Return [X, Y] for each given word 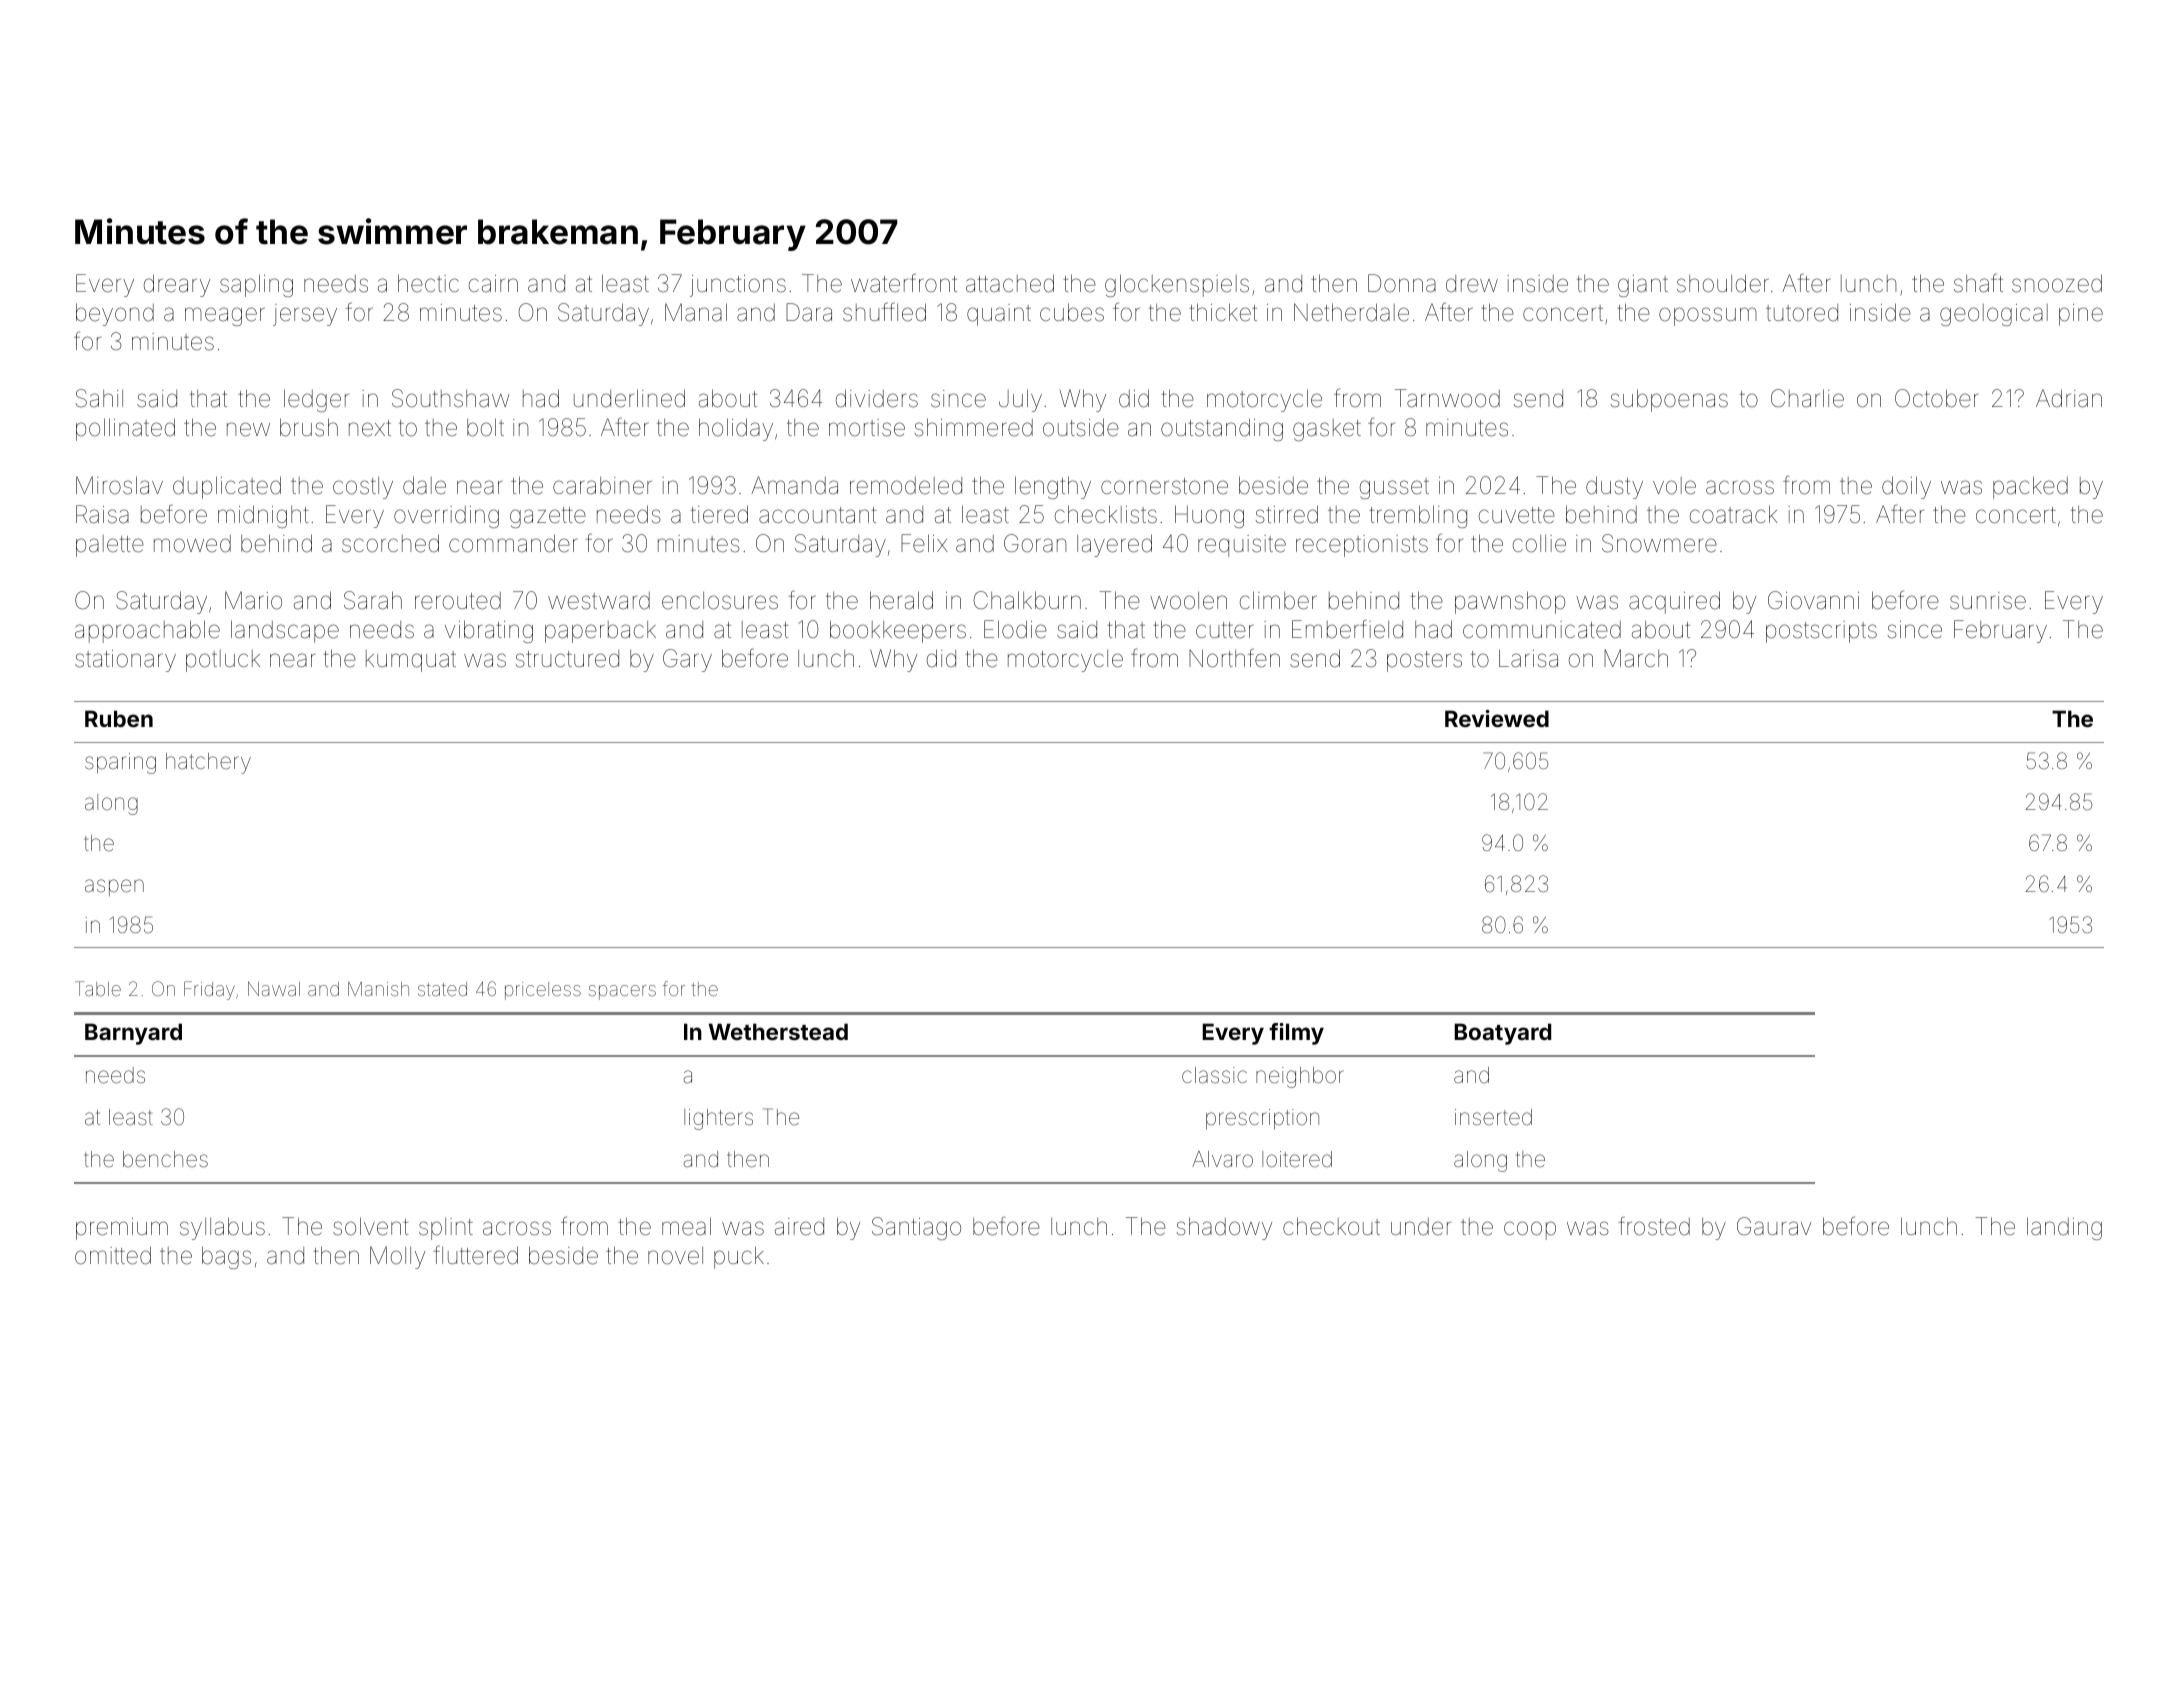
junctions [738, 286]
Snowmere [1659, 543]
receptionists [1362, 546]
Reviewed [1497, 718]
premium [122, 1229]
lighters [718, 1119]
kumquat [411, 661]
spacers [622, 992]
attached [1010, 283]
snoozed [2057, 283]
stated [442, 989]
